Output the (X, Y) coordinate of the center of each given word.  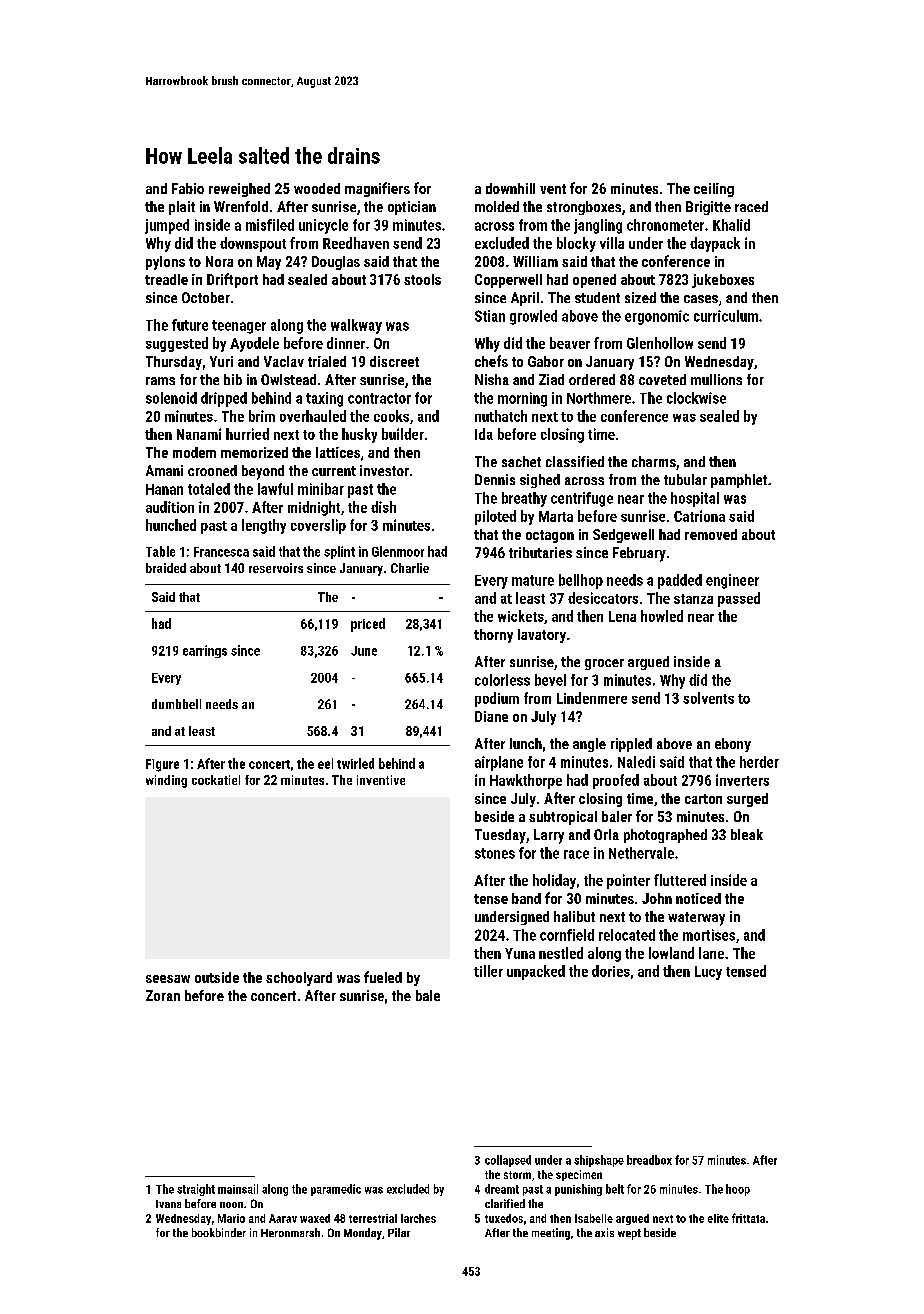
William (535, 261)
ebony (733, 745)
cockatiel (216, 780)
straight (196, 1190)
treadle (166, 279)
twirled (355, 763)
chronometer (665, 225)
